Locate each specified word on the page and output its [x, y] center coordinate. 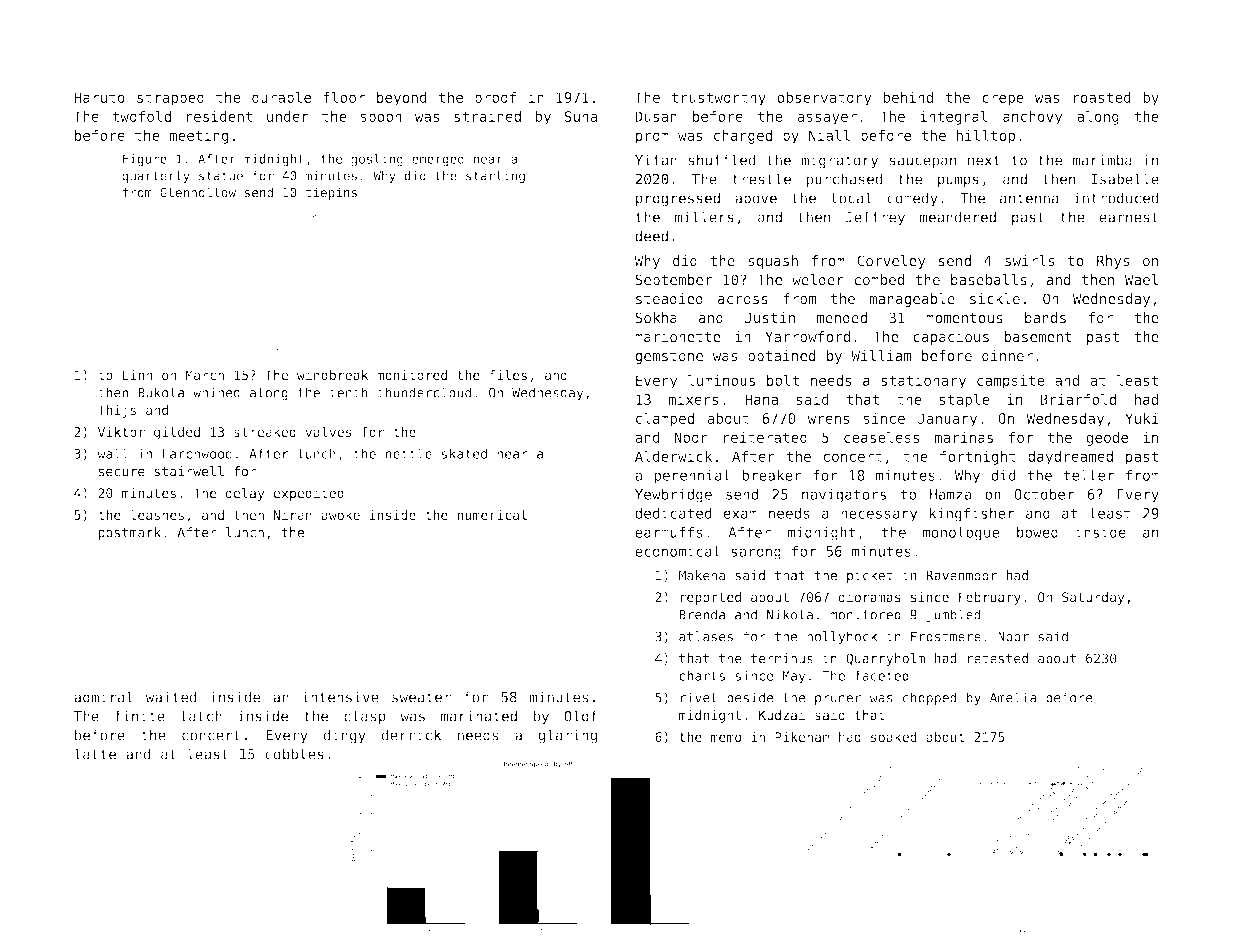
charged [743, 137]
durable [281, 97]
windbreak [332, 375]
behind [908, 97]
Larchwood [197, 453]
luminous [721, 380]
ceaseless [882, 437]
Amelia [1013, 697]
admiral [103, 697]
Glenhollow [198, 192]
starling [495, 176]
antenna [1029, 198]
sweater [421, 697]
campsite [1011, 382]
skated [464, 453]
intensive [340, 697]
